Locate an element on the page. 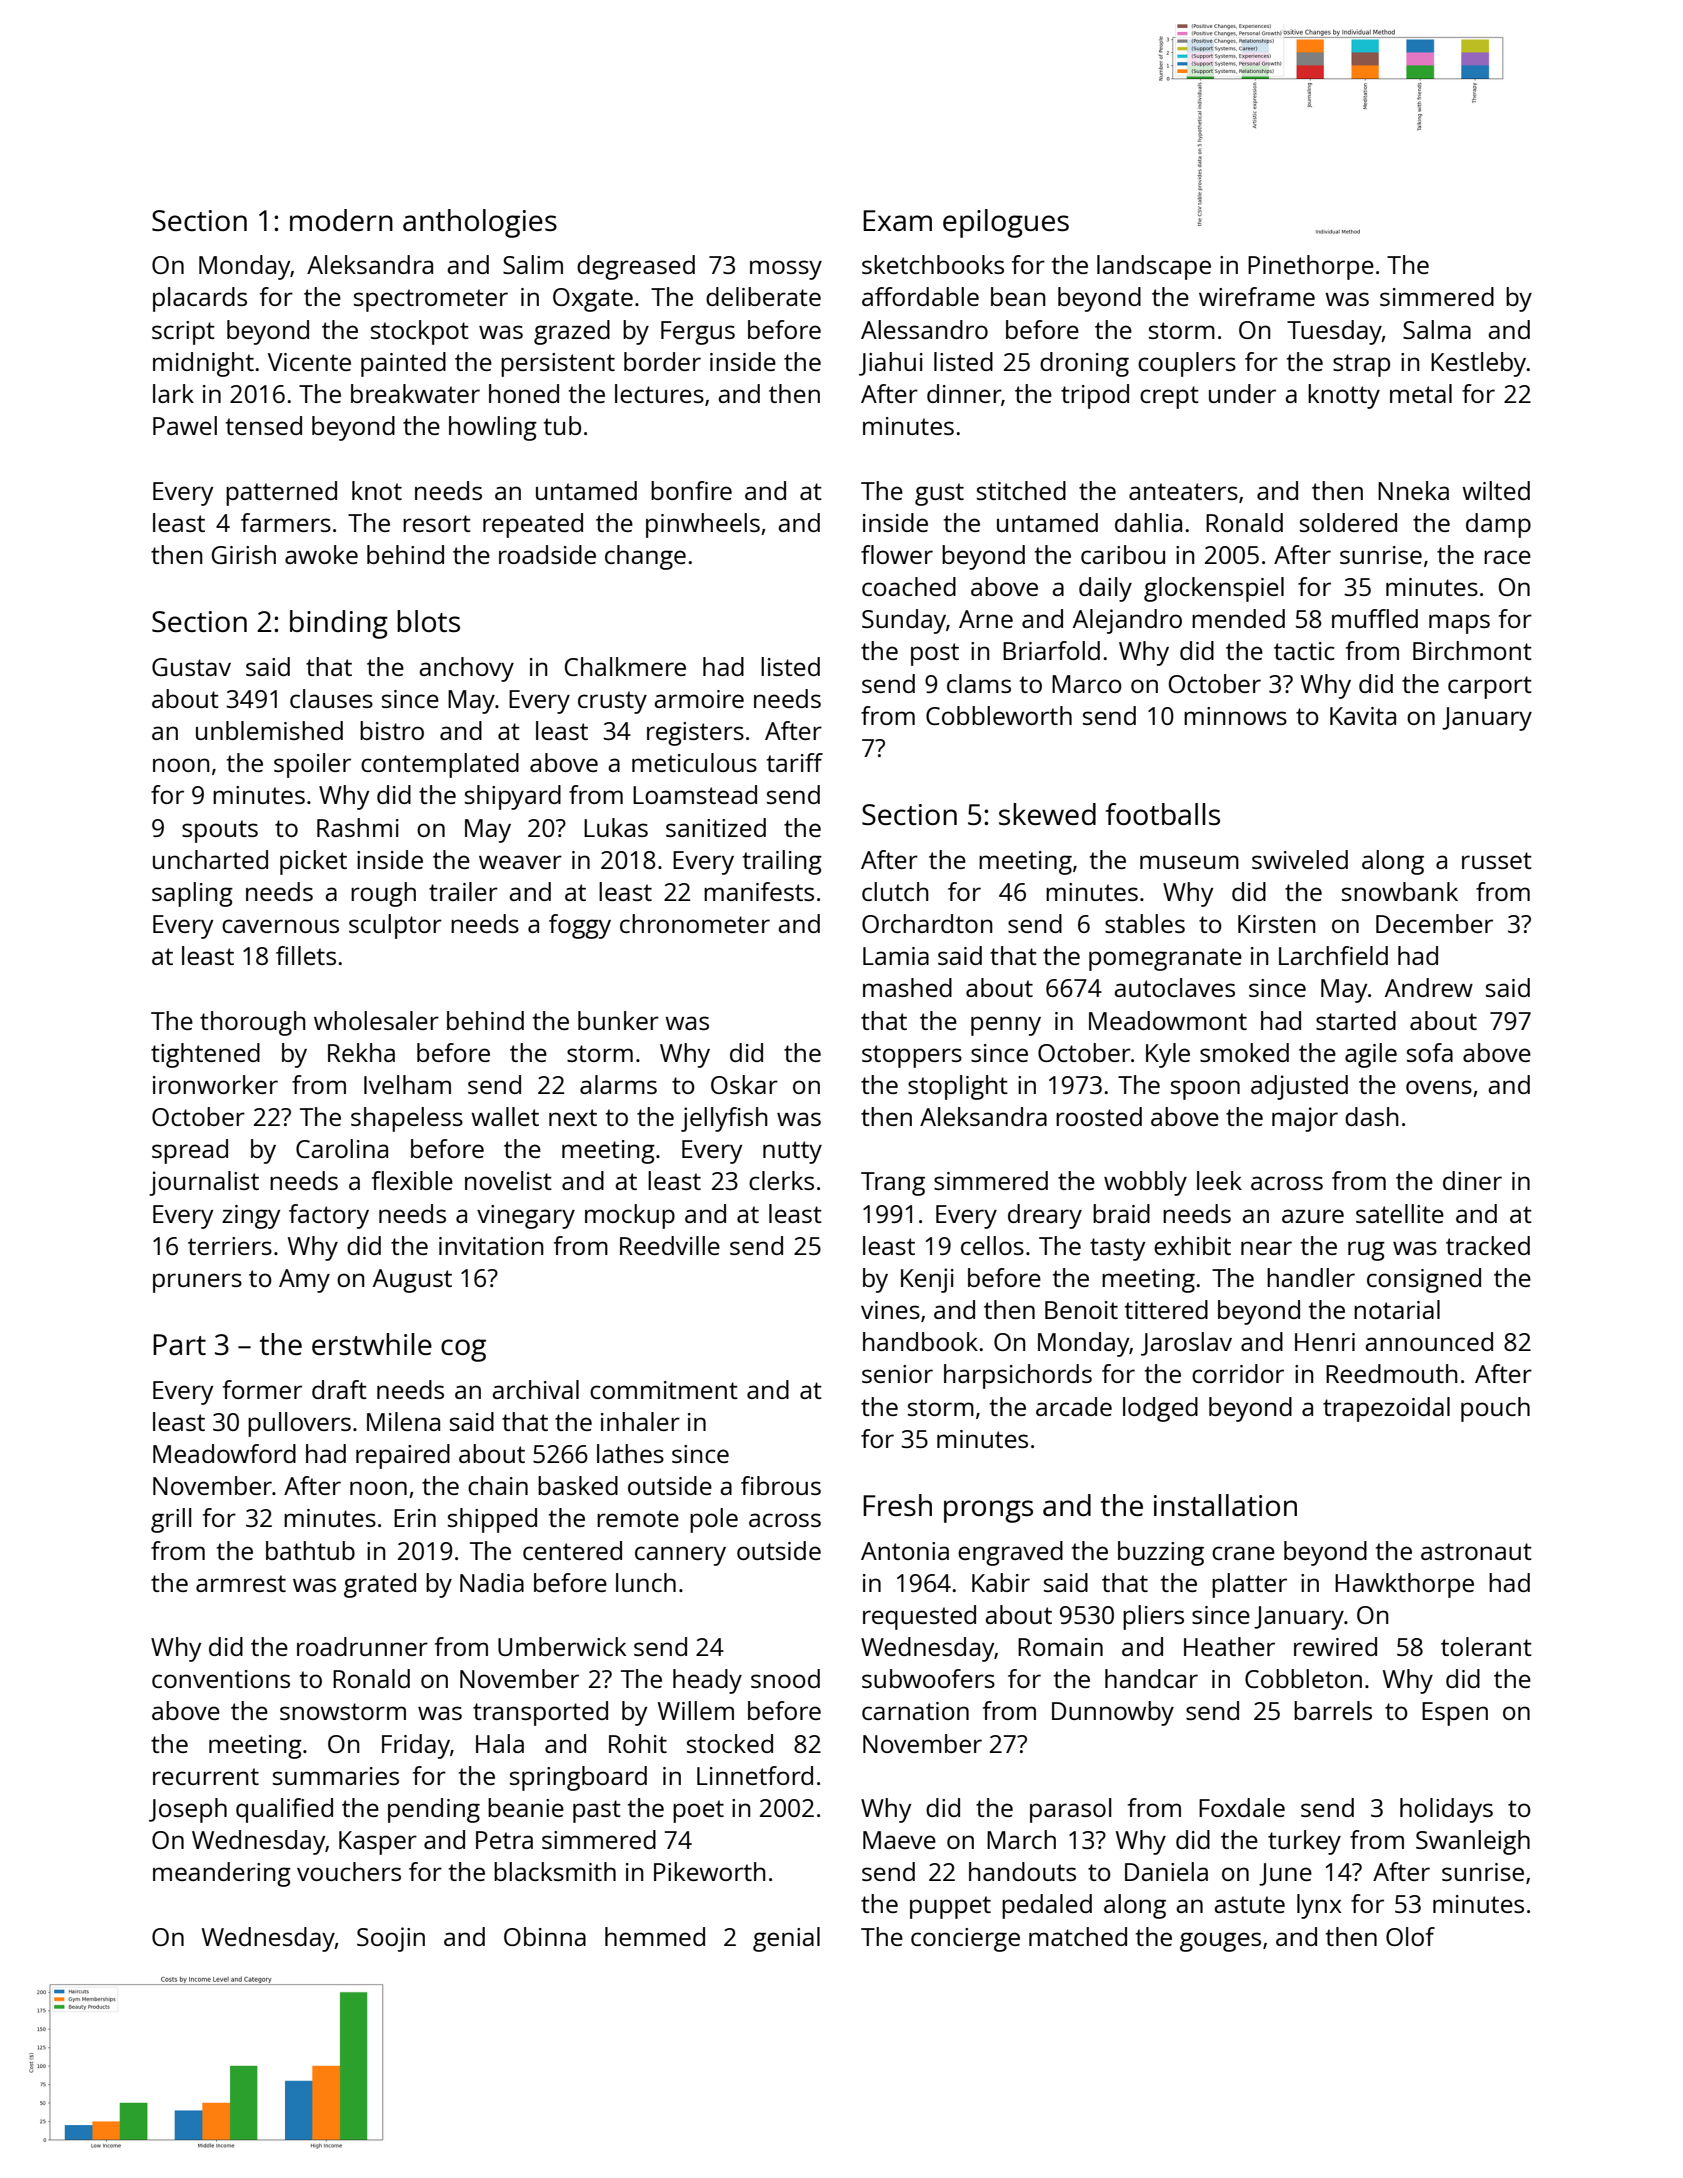 The height and width of the document is (2178, 1683). degreased is located at coordinates (636, 267).
